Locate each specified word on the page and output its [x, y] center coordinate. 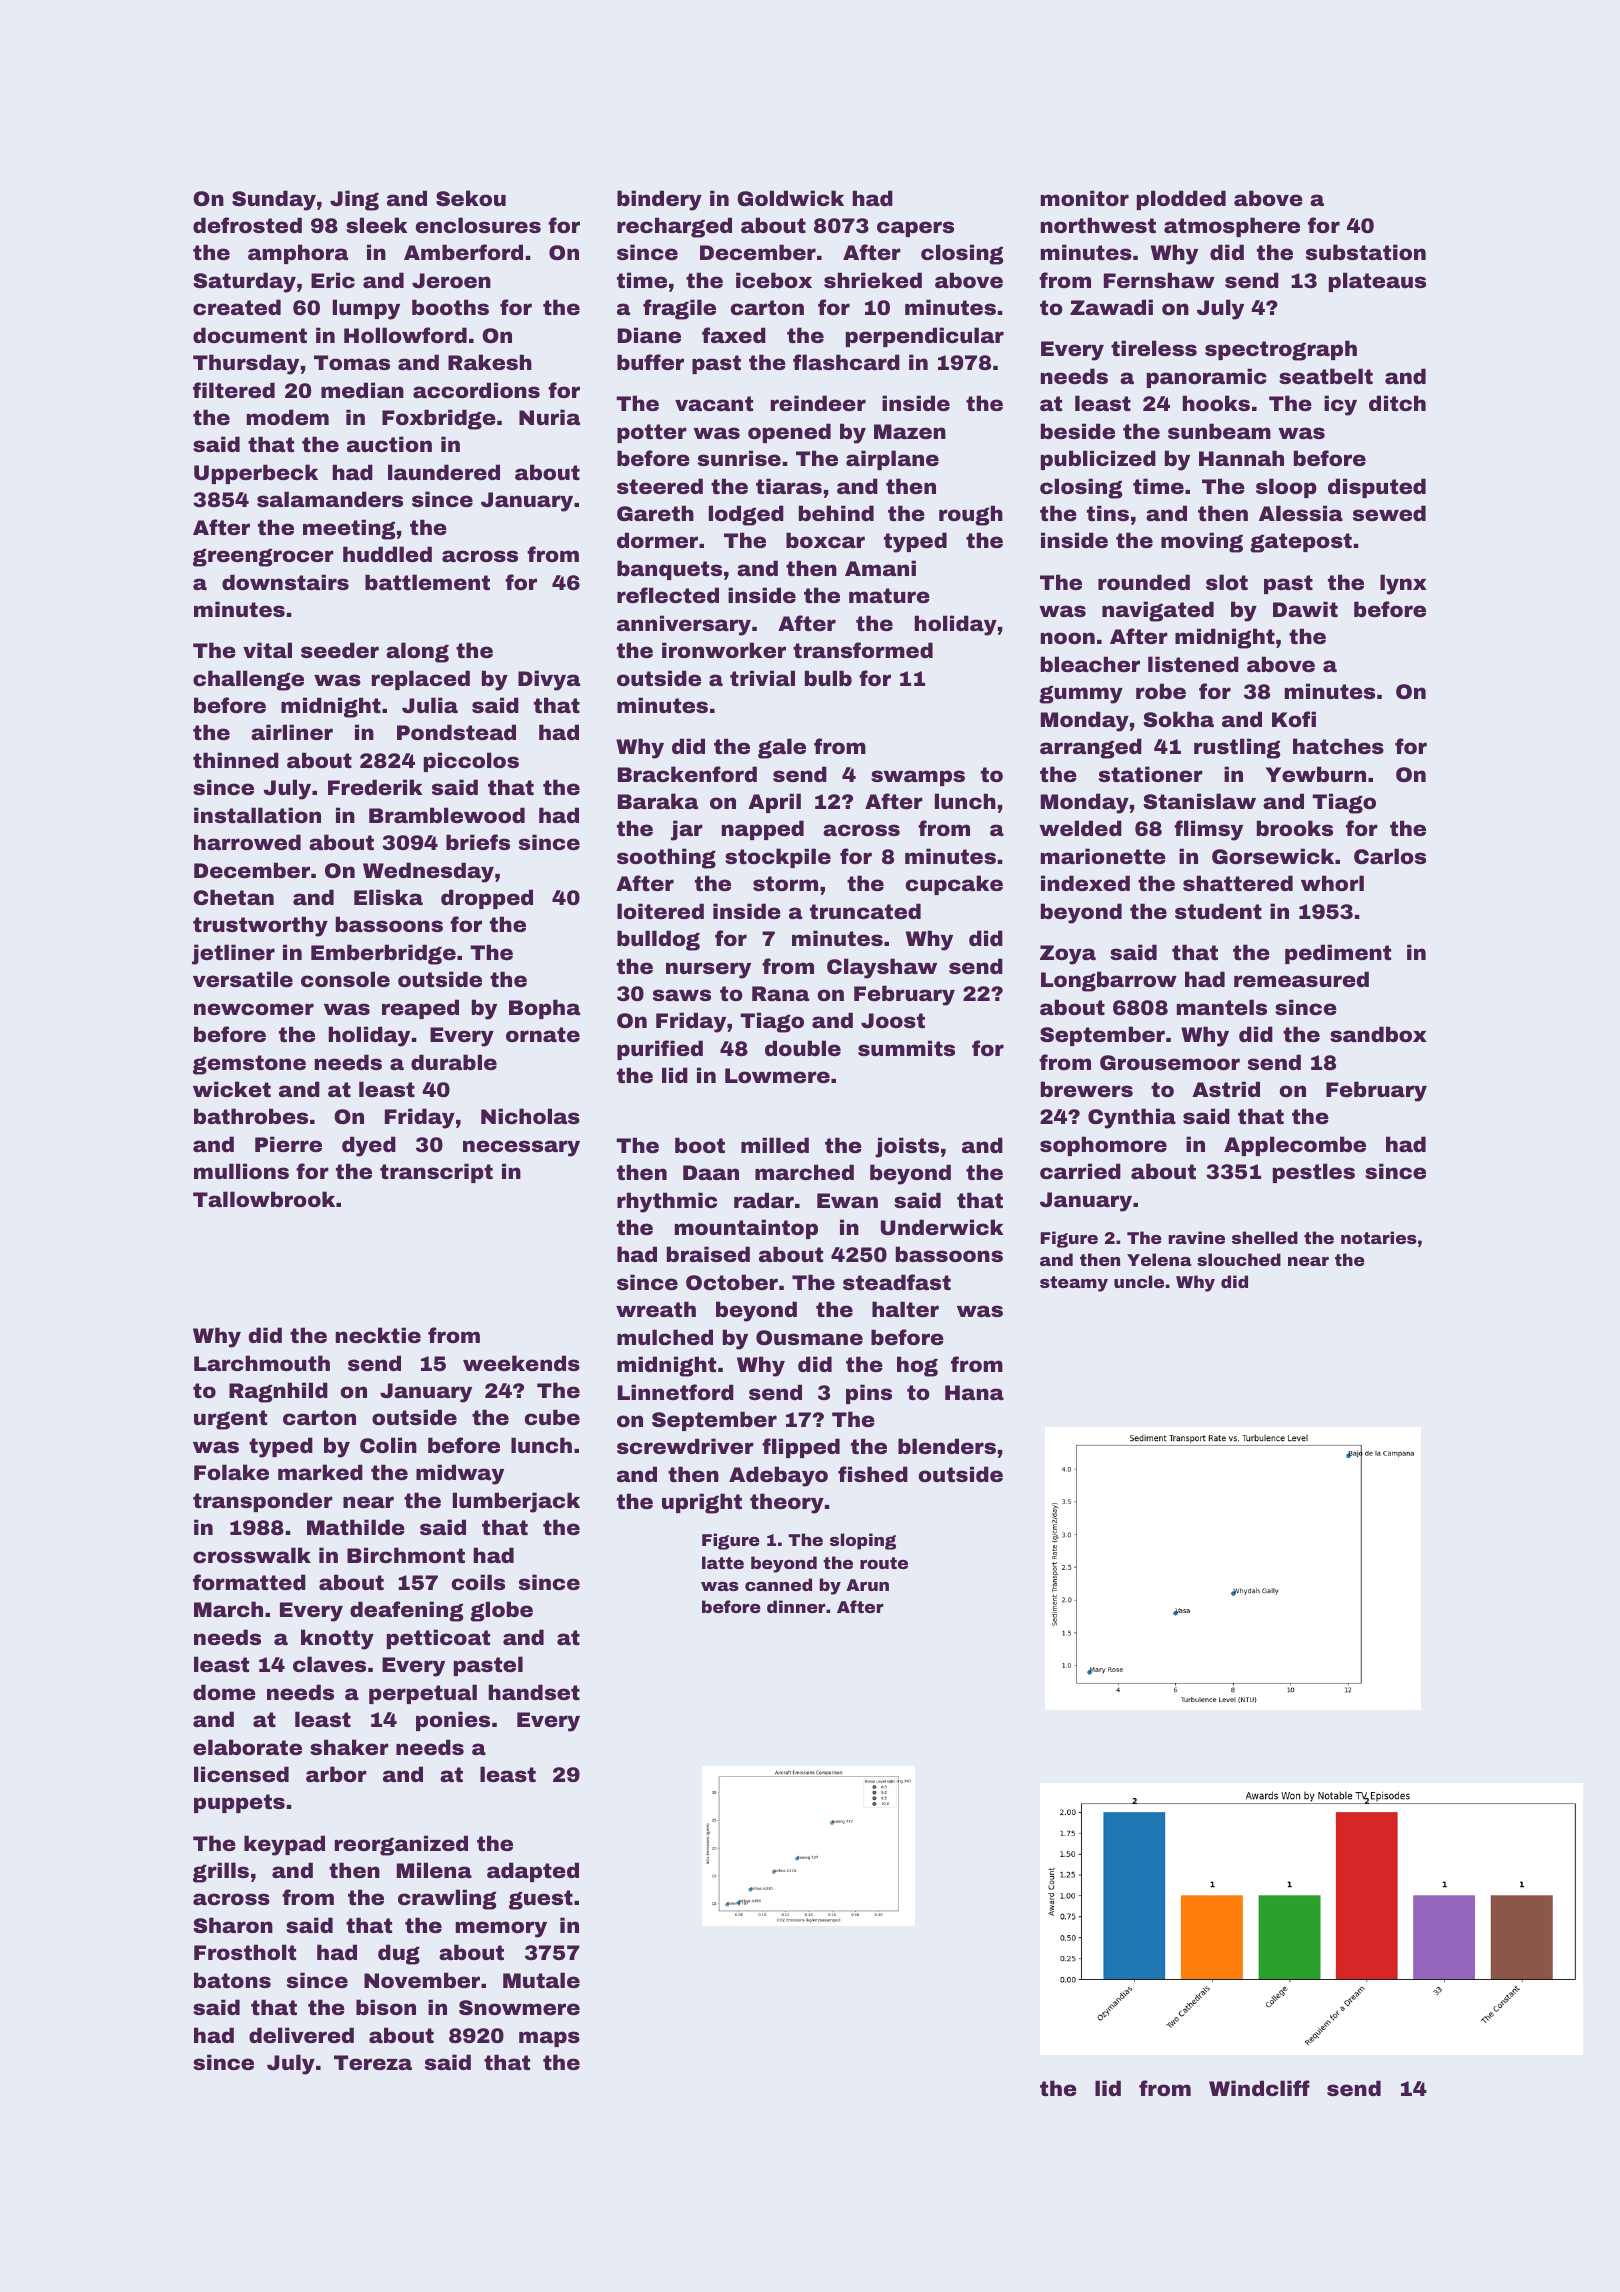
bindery [659, 200]
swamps [918, 778]
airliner [292, 732]
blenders [947, 1446]
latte [723, 1562]
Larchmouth [262, 1363]
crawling [447, 1899]
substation [1366, 252]
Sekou [471, 198]
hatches [1338, 746]
